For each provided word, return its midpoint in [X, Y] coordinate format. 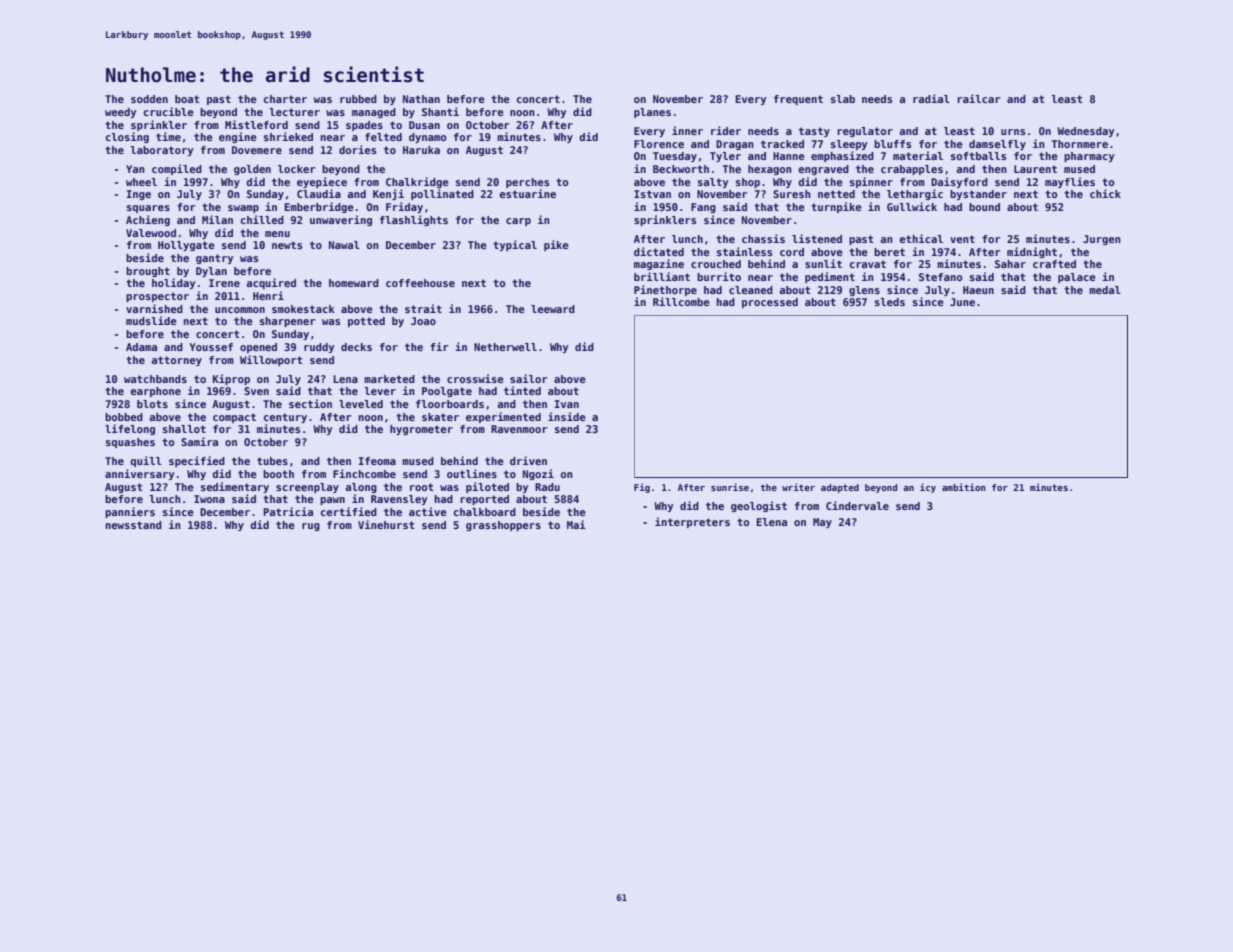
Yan [135, 169]
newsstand [134, 525]
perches [527, 183]
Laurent [1035, 169]
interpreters [692, 522]
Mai [576, 524]
